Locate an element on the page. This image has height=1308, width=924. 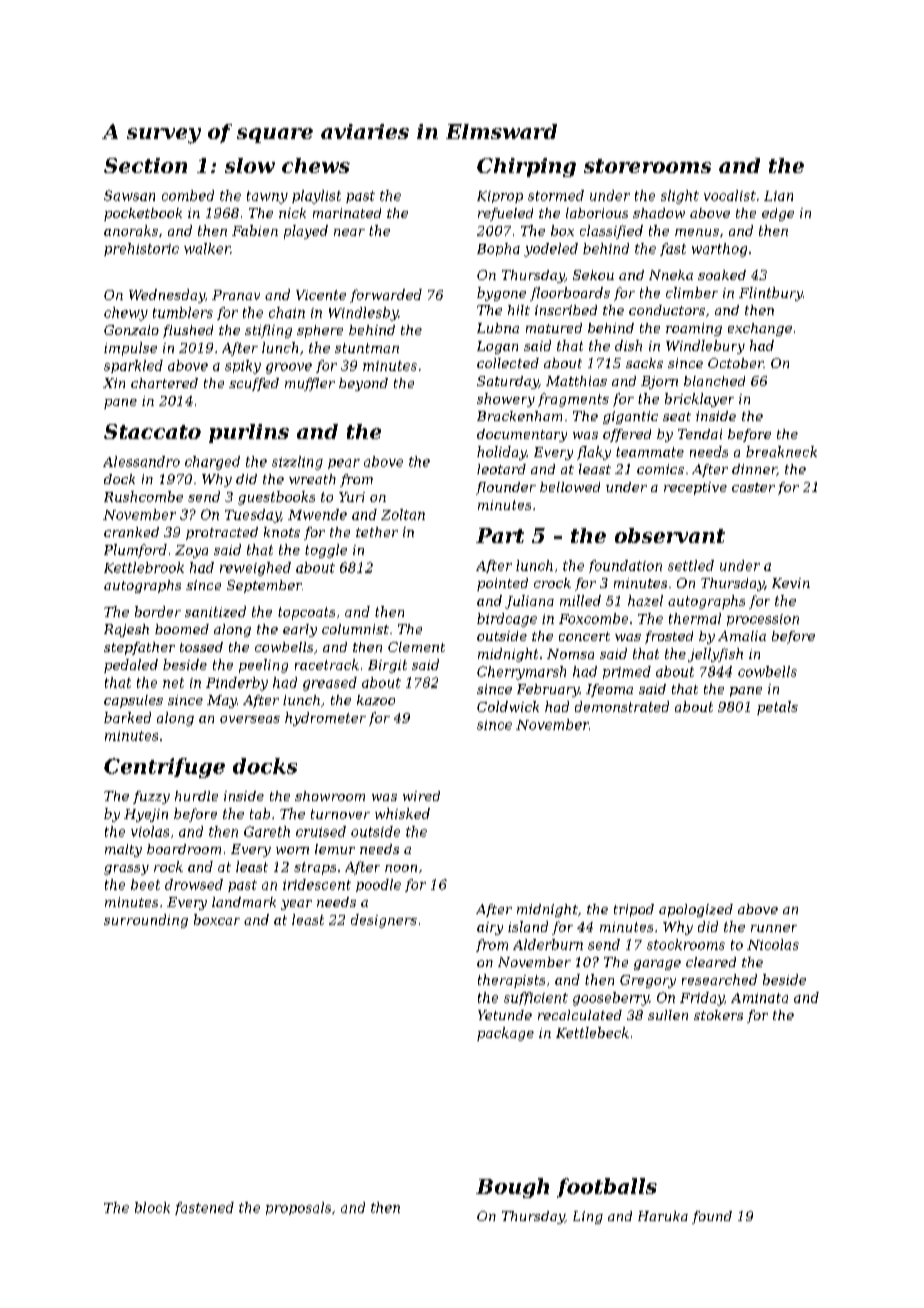
demonstrated is located at coordinates (622, 706).
